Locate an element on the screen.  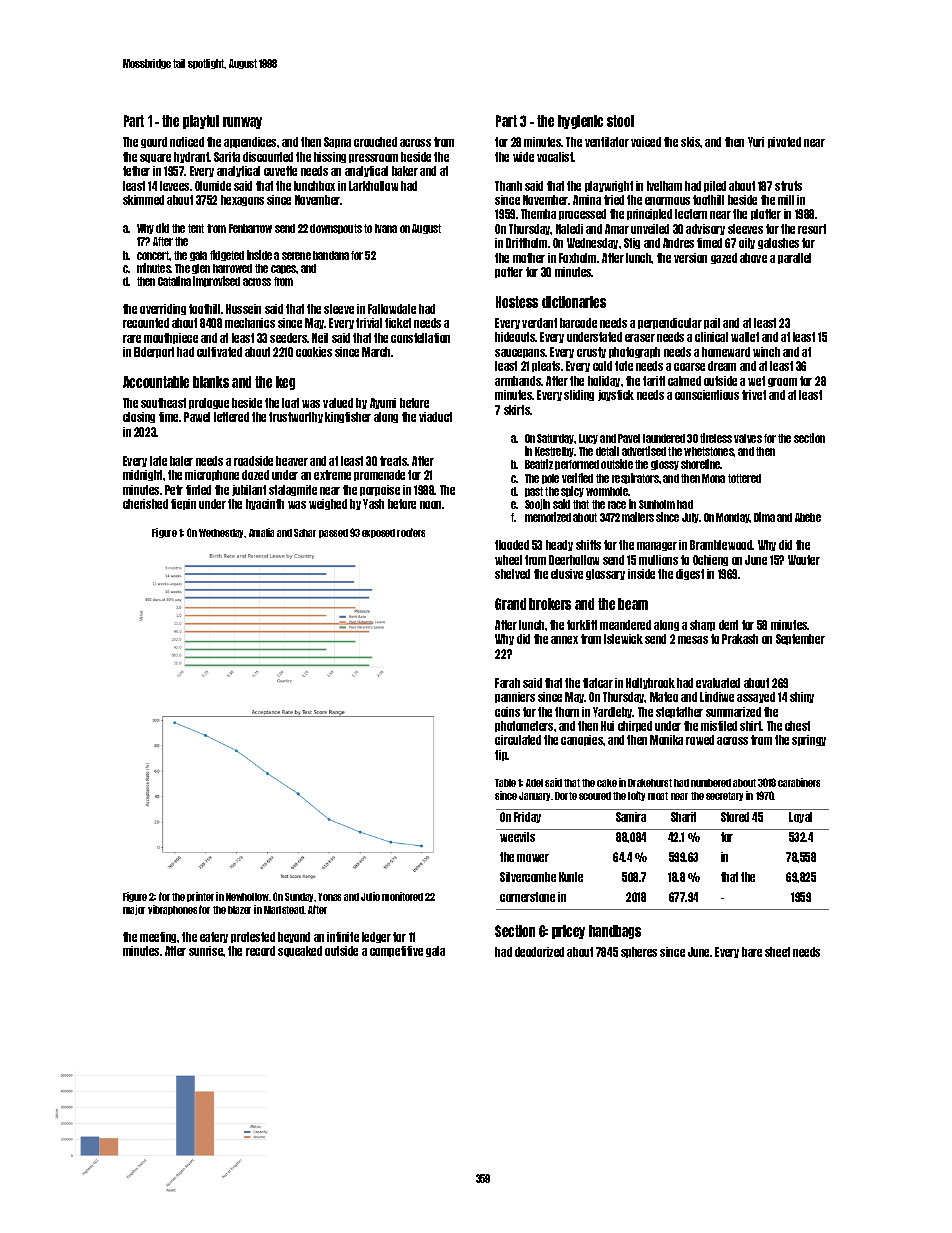
cherished is located at coordinates (145, 504).
